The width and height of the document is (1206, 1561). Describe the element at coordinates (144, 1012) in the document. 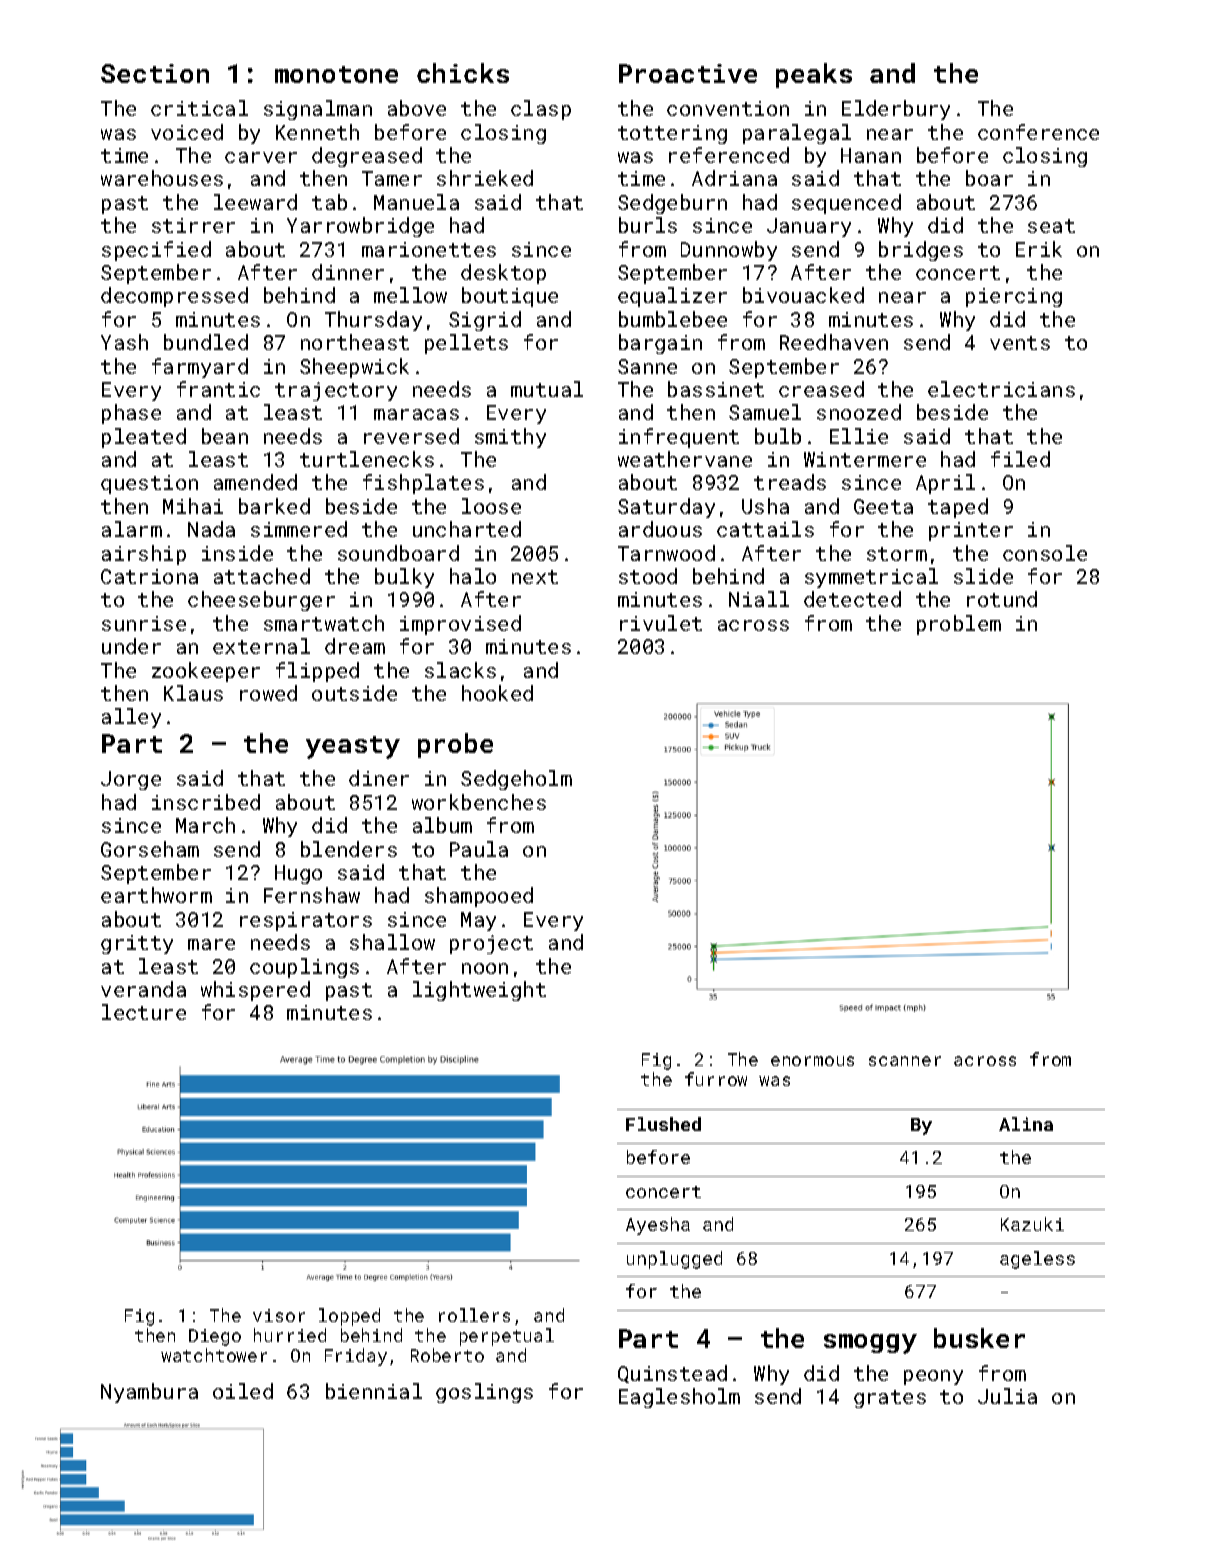

I see `lecture` at that location.
